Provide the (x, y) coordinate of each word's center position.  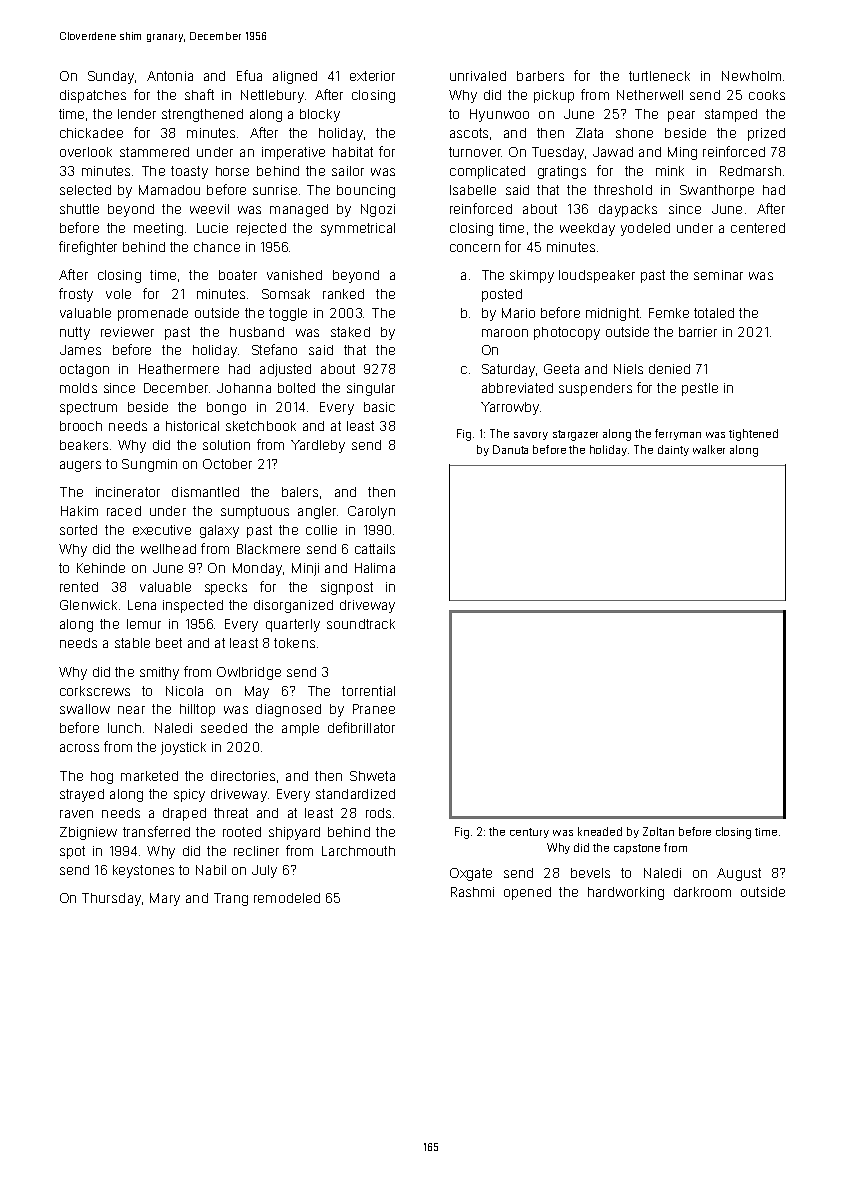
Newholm (751, 76)
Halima (375, 568)
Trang (231, 899)
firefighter (88, 248)
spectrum (88, 408)
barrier (698, 332)
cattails (375, 549)
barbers (540, 76)
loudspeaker (597, 276)
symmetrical (358, 229)
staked (350, 332)
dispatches (93, 96)
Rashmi (472, 892)
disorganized (293, 606)
